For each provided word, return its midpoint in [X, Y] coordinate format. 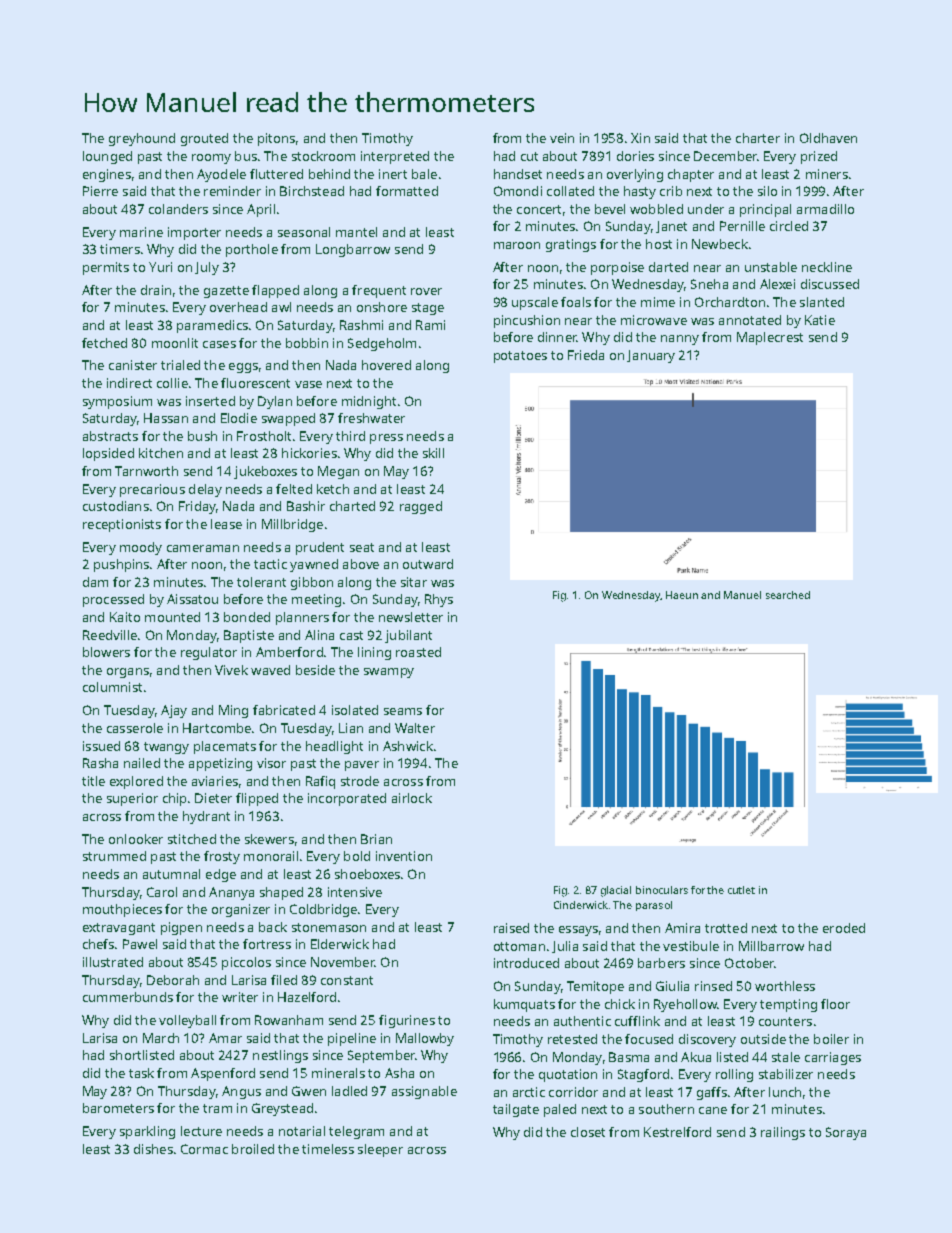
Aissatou [192, 599]
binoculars [662, 890]
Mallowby [425, 1039]
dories [635, 156]
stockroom [323, 156]
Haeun [682, 595]
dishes [153, 1149]
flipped [257, 799]
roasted [418, 652]
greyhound [142, 139]
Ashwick [408, 746]
